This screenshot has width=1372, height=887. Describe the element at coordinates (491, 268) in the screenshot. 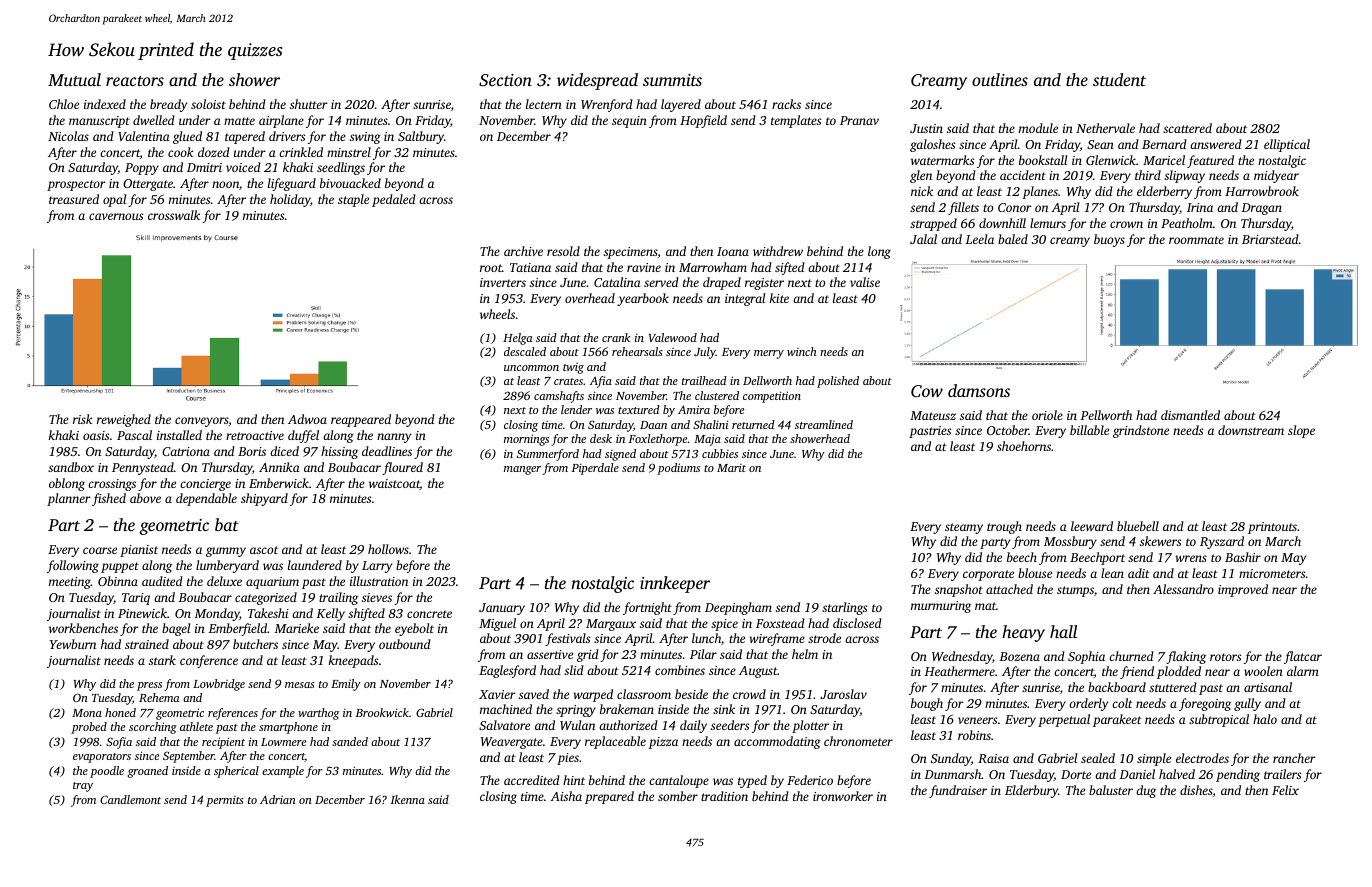

I see `root` at that location.
